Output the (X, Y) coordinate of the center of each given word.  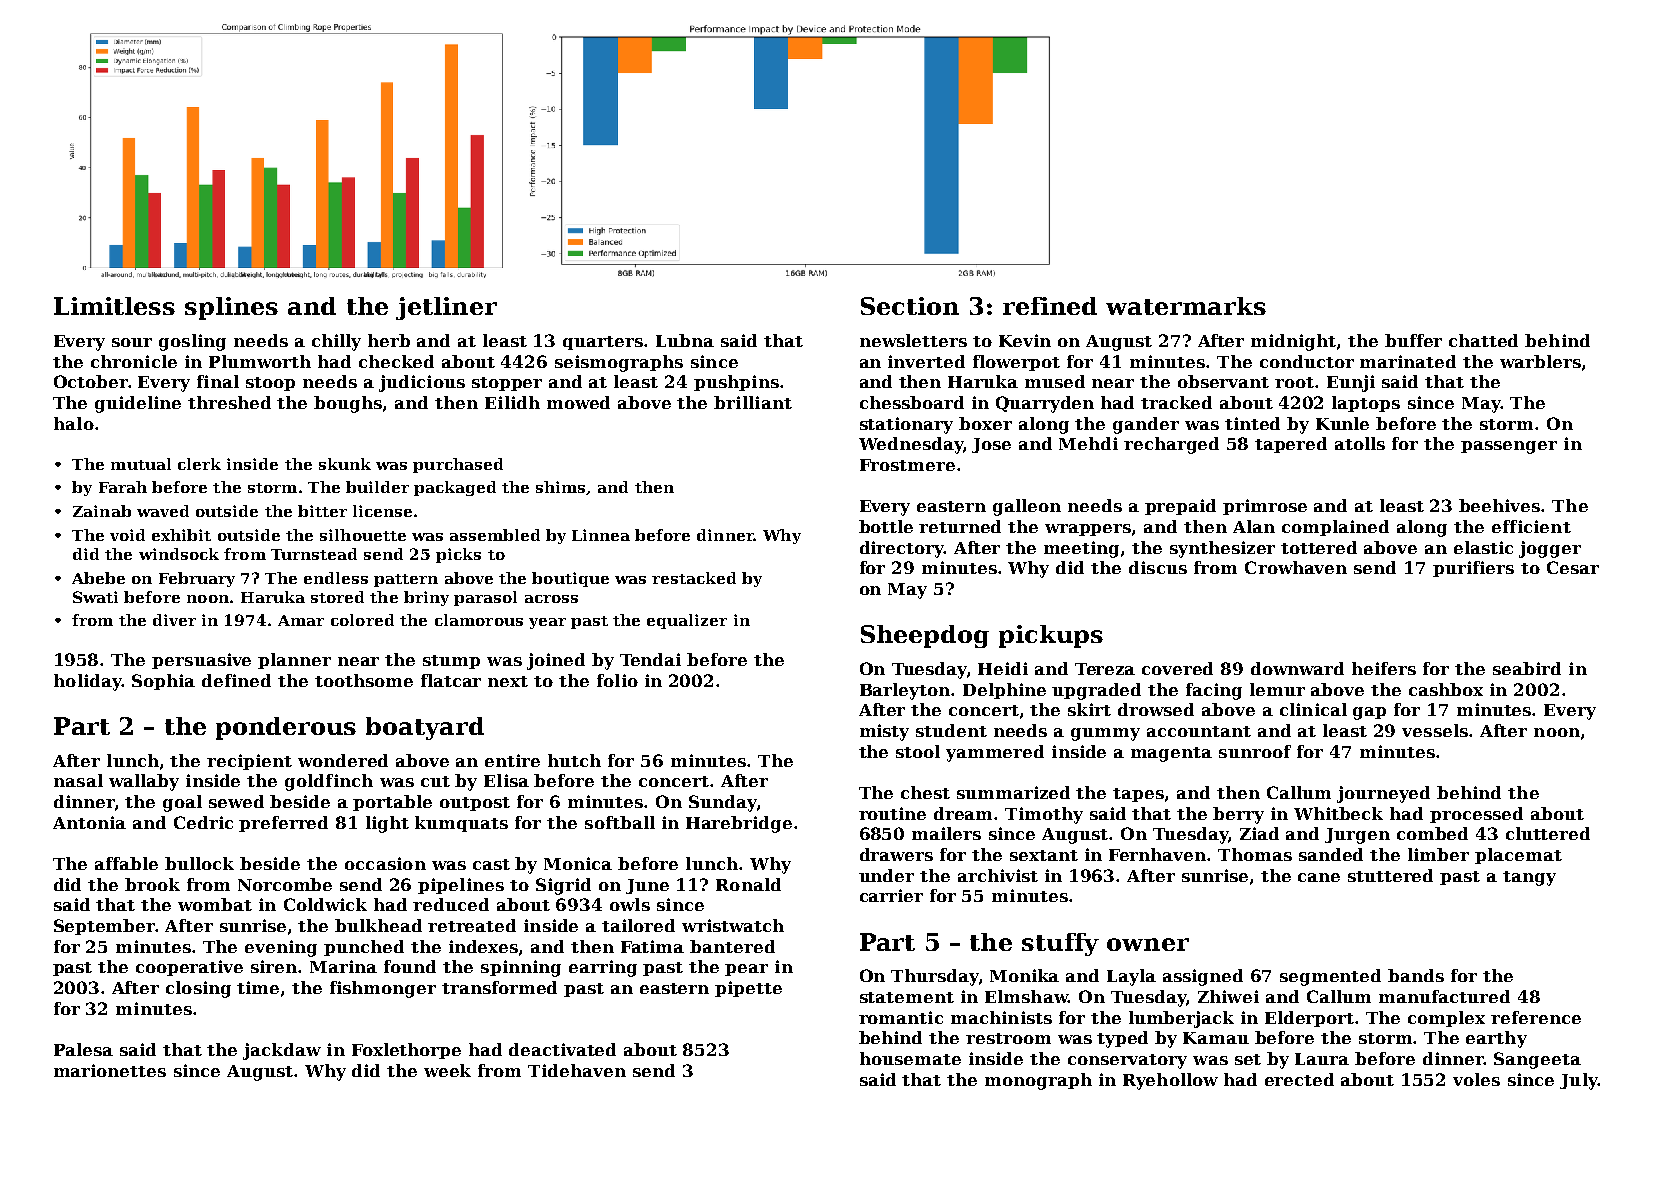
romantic (901, 1017)
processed (1476, 815)
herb (389, 340)
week (447, 1070)
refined (1050, 306)
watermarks (1186, 306)
